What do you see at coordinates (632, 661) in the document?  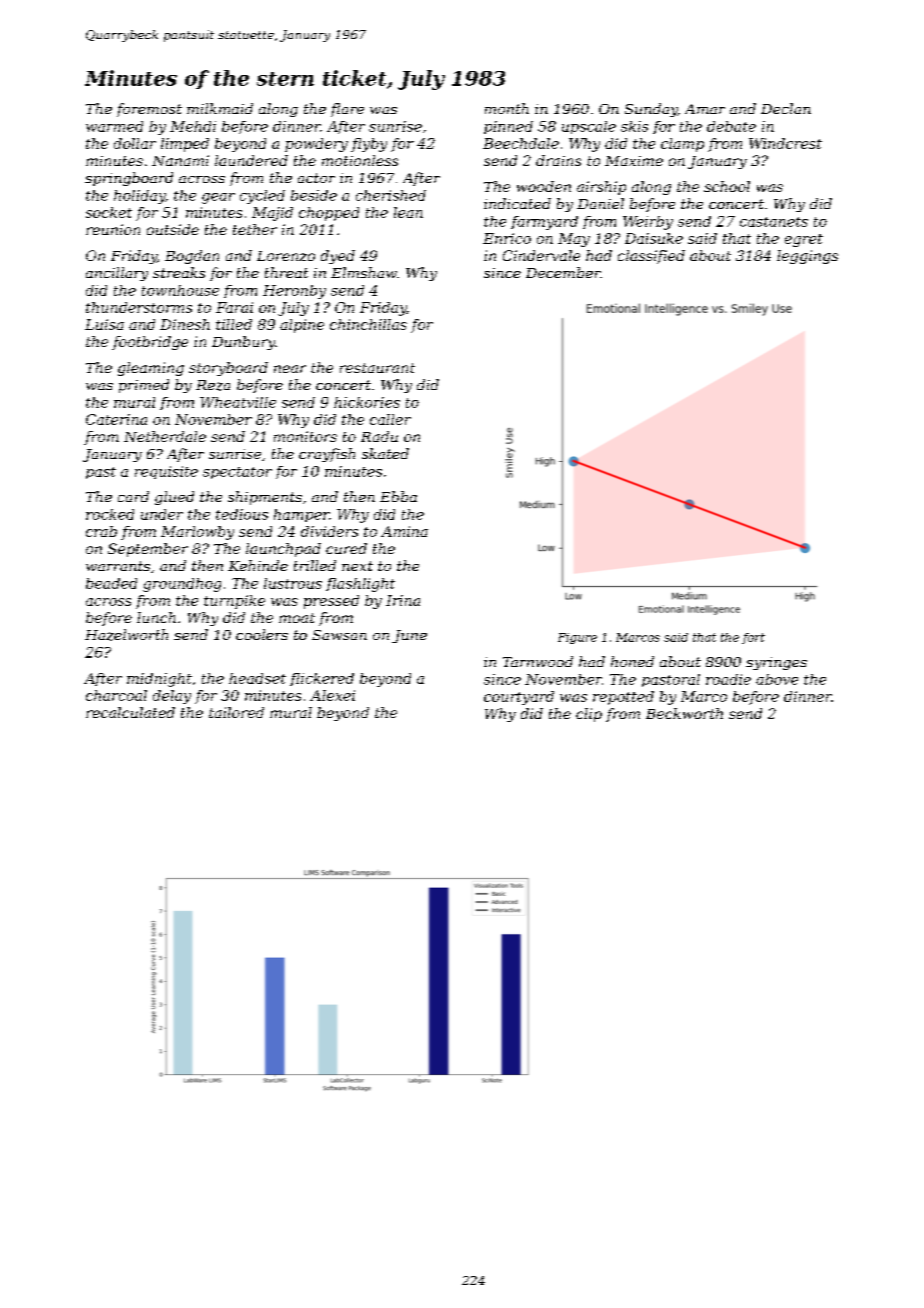 I see `honed` at bounding box center [632, 661].
